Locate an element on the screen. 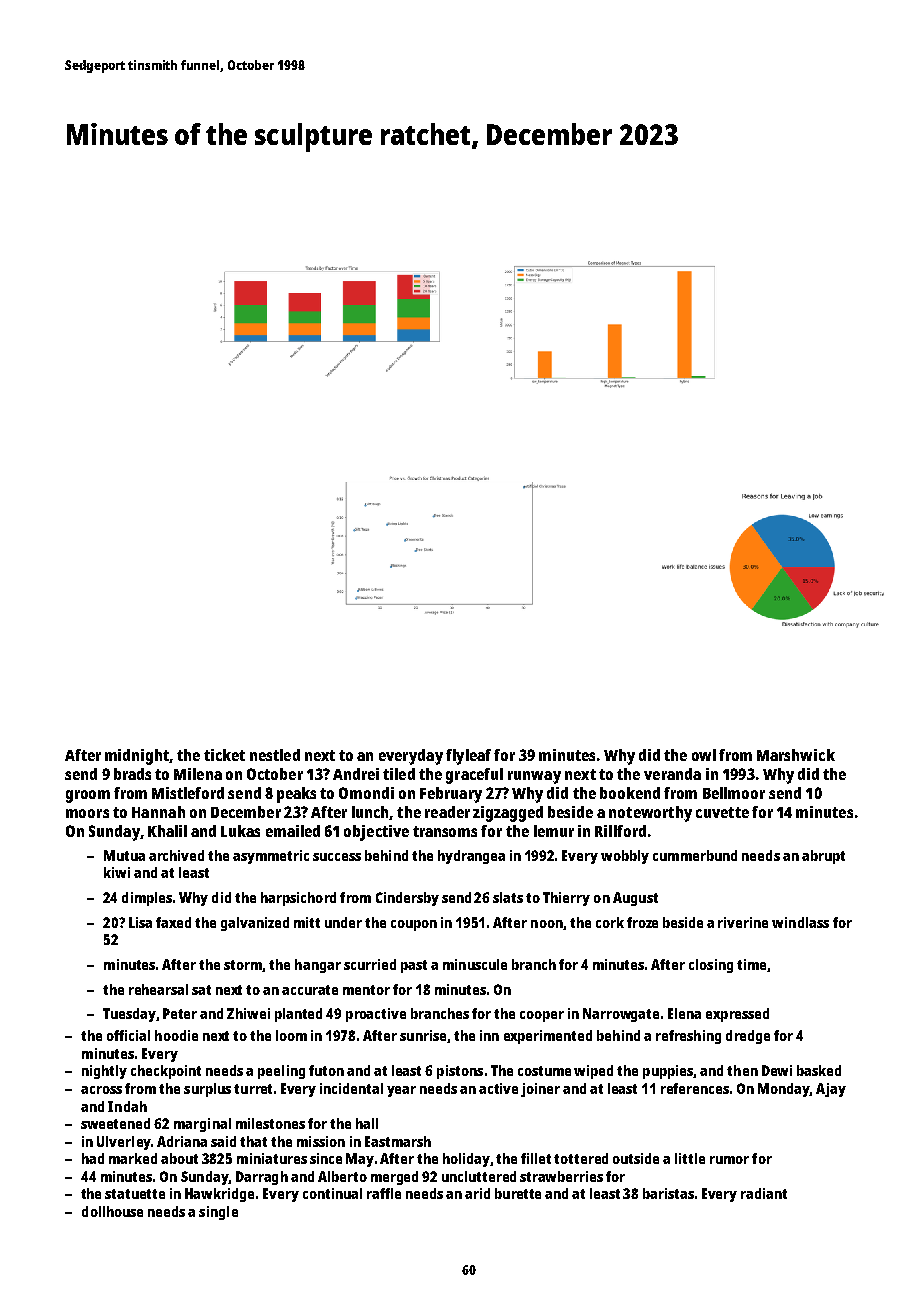 Image resolution: width=924 pixels, height=1308 pixels. Lukas is located at coordinates (240, 831).
